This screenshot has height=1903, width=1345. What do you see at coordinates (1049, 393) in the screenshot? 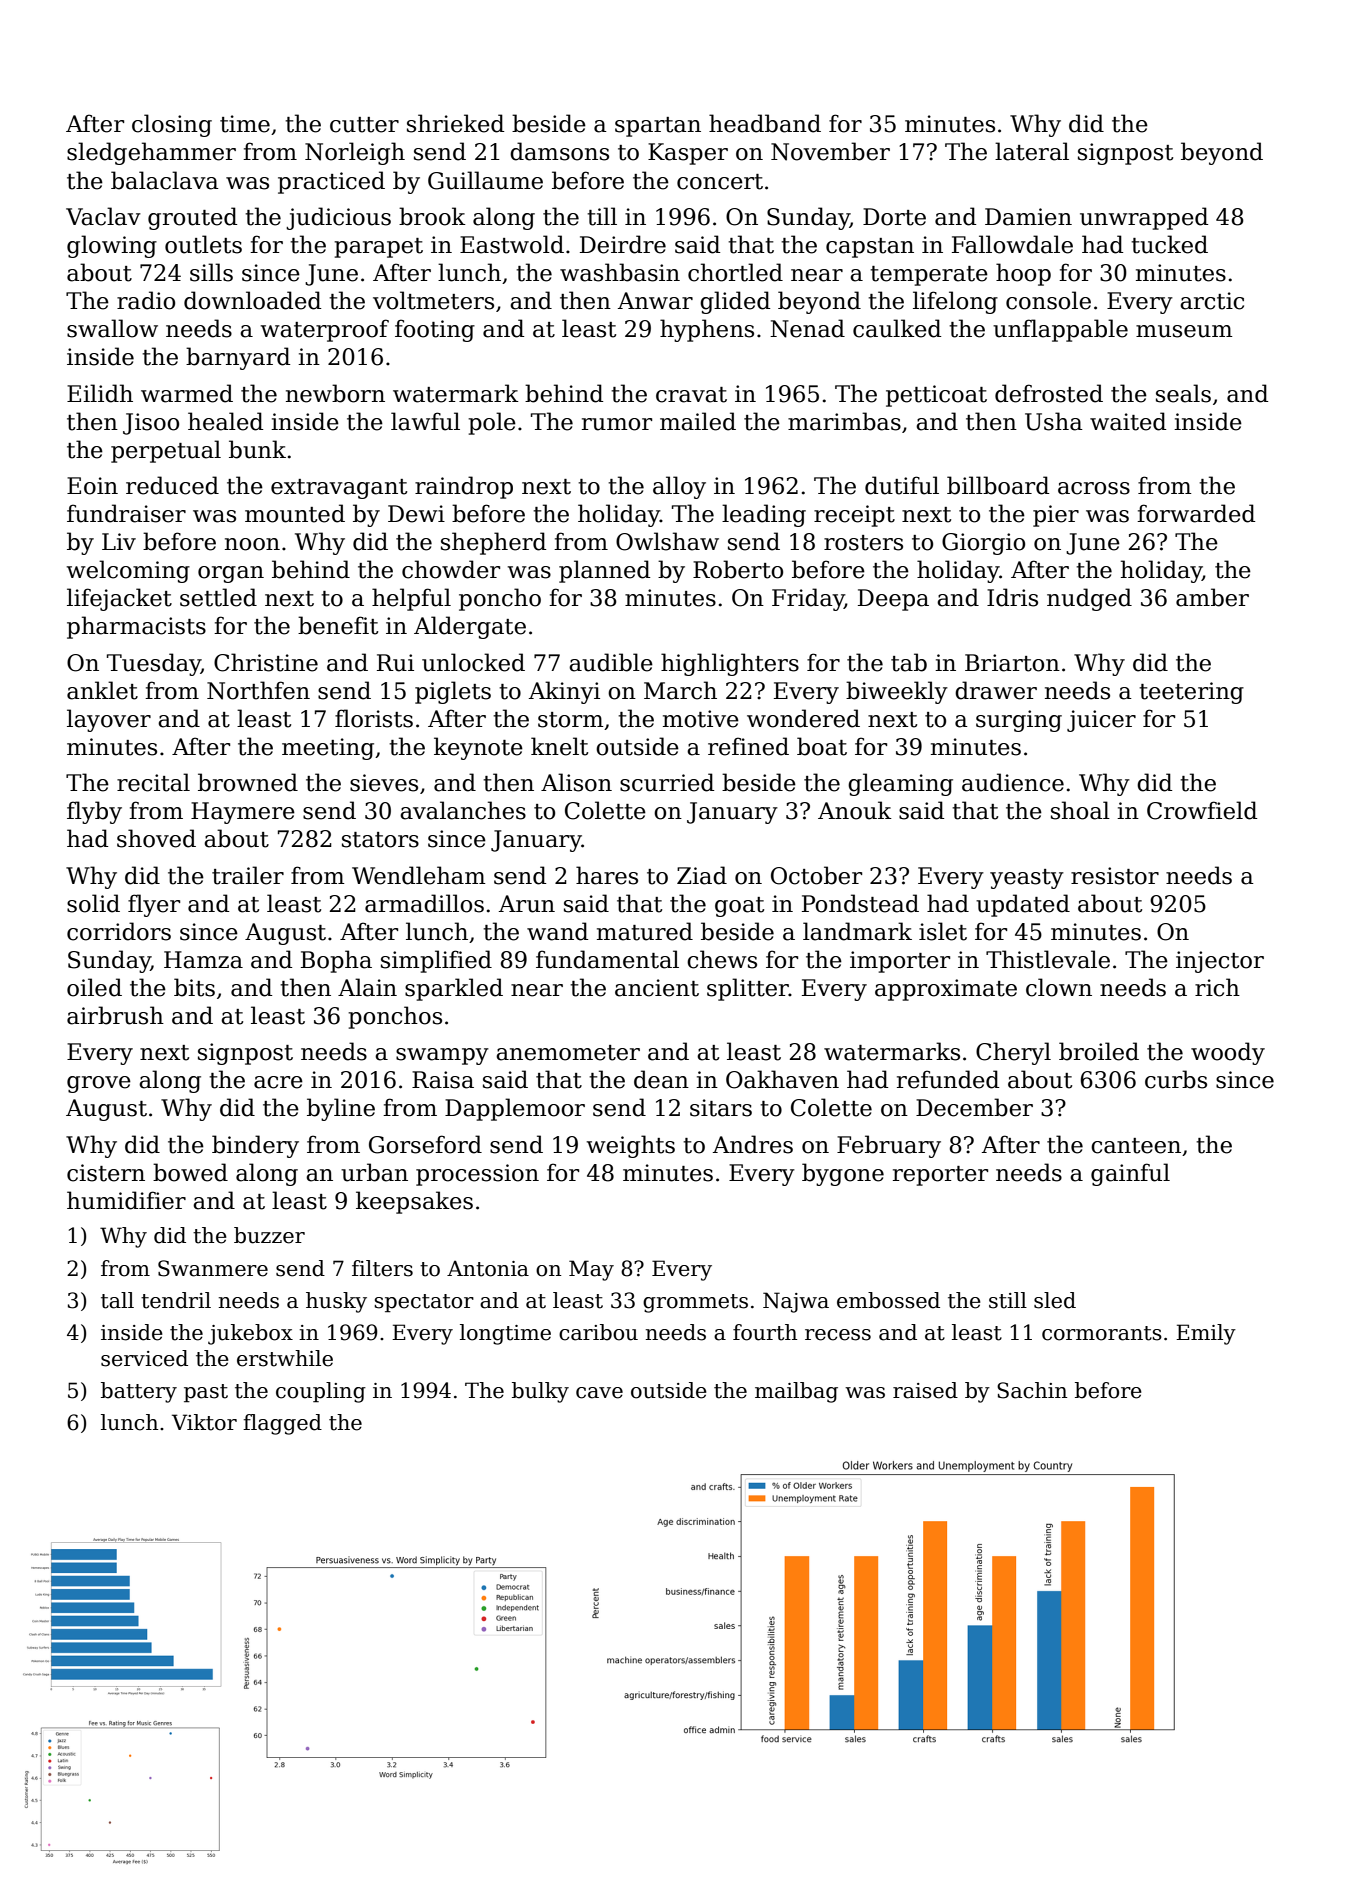
I see `defrosted` at bounding box center [1049, 393].
